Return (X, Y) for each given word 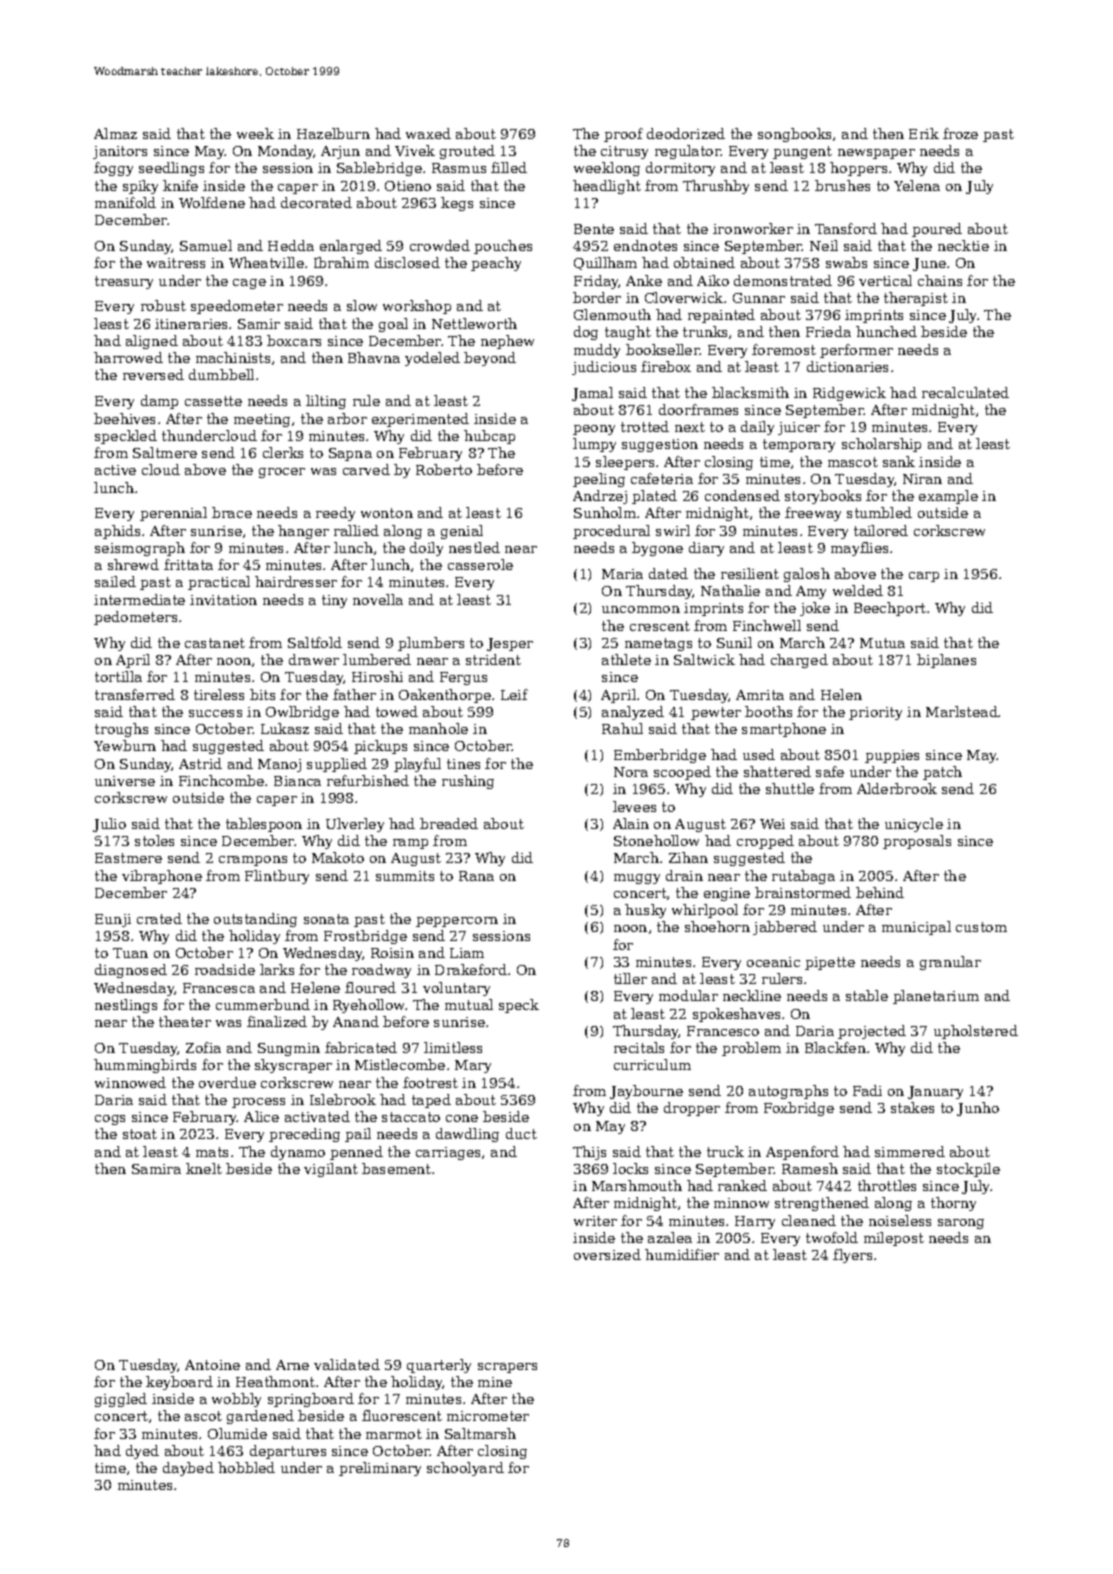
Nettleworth (474, 323)
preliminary (380, 1469)
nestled (474, 547)
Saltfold (315, 642)
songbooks (794, 135)
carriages (448, 1153)
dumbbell (221, 374)
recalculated (965, 392)
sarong (961, 1224)
